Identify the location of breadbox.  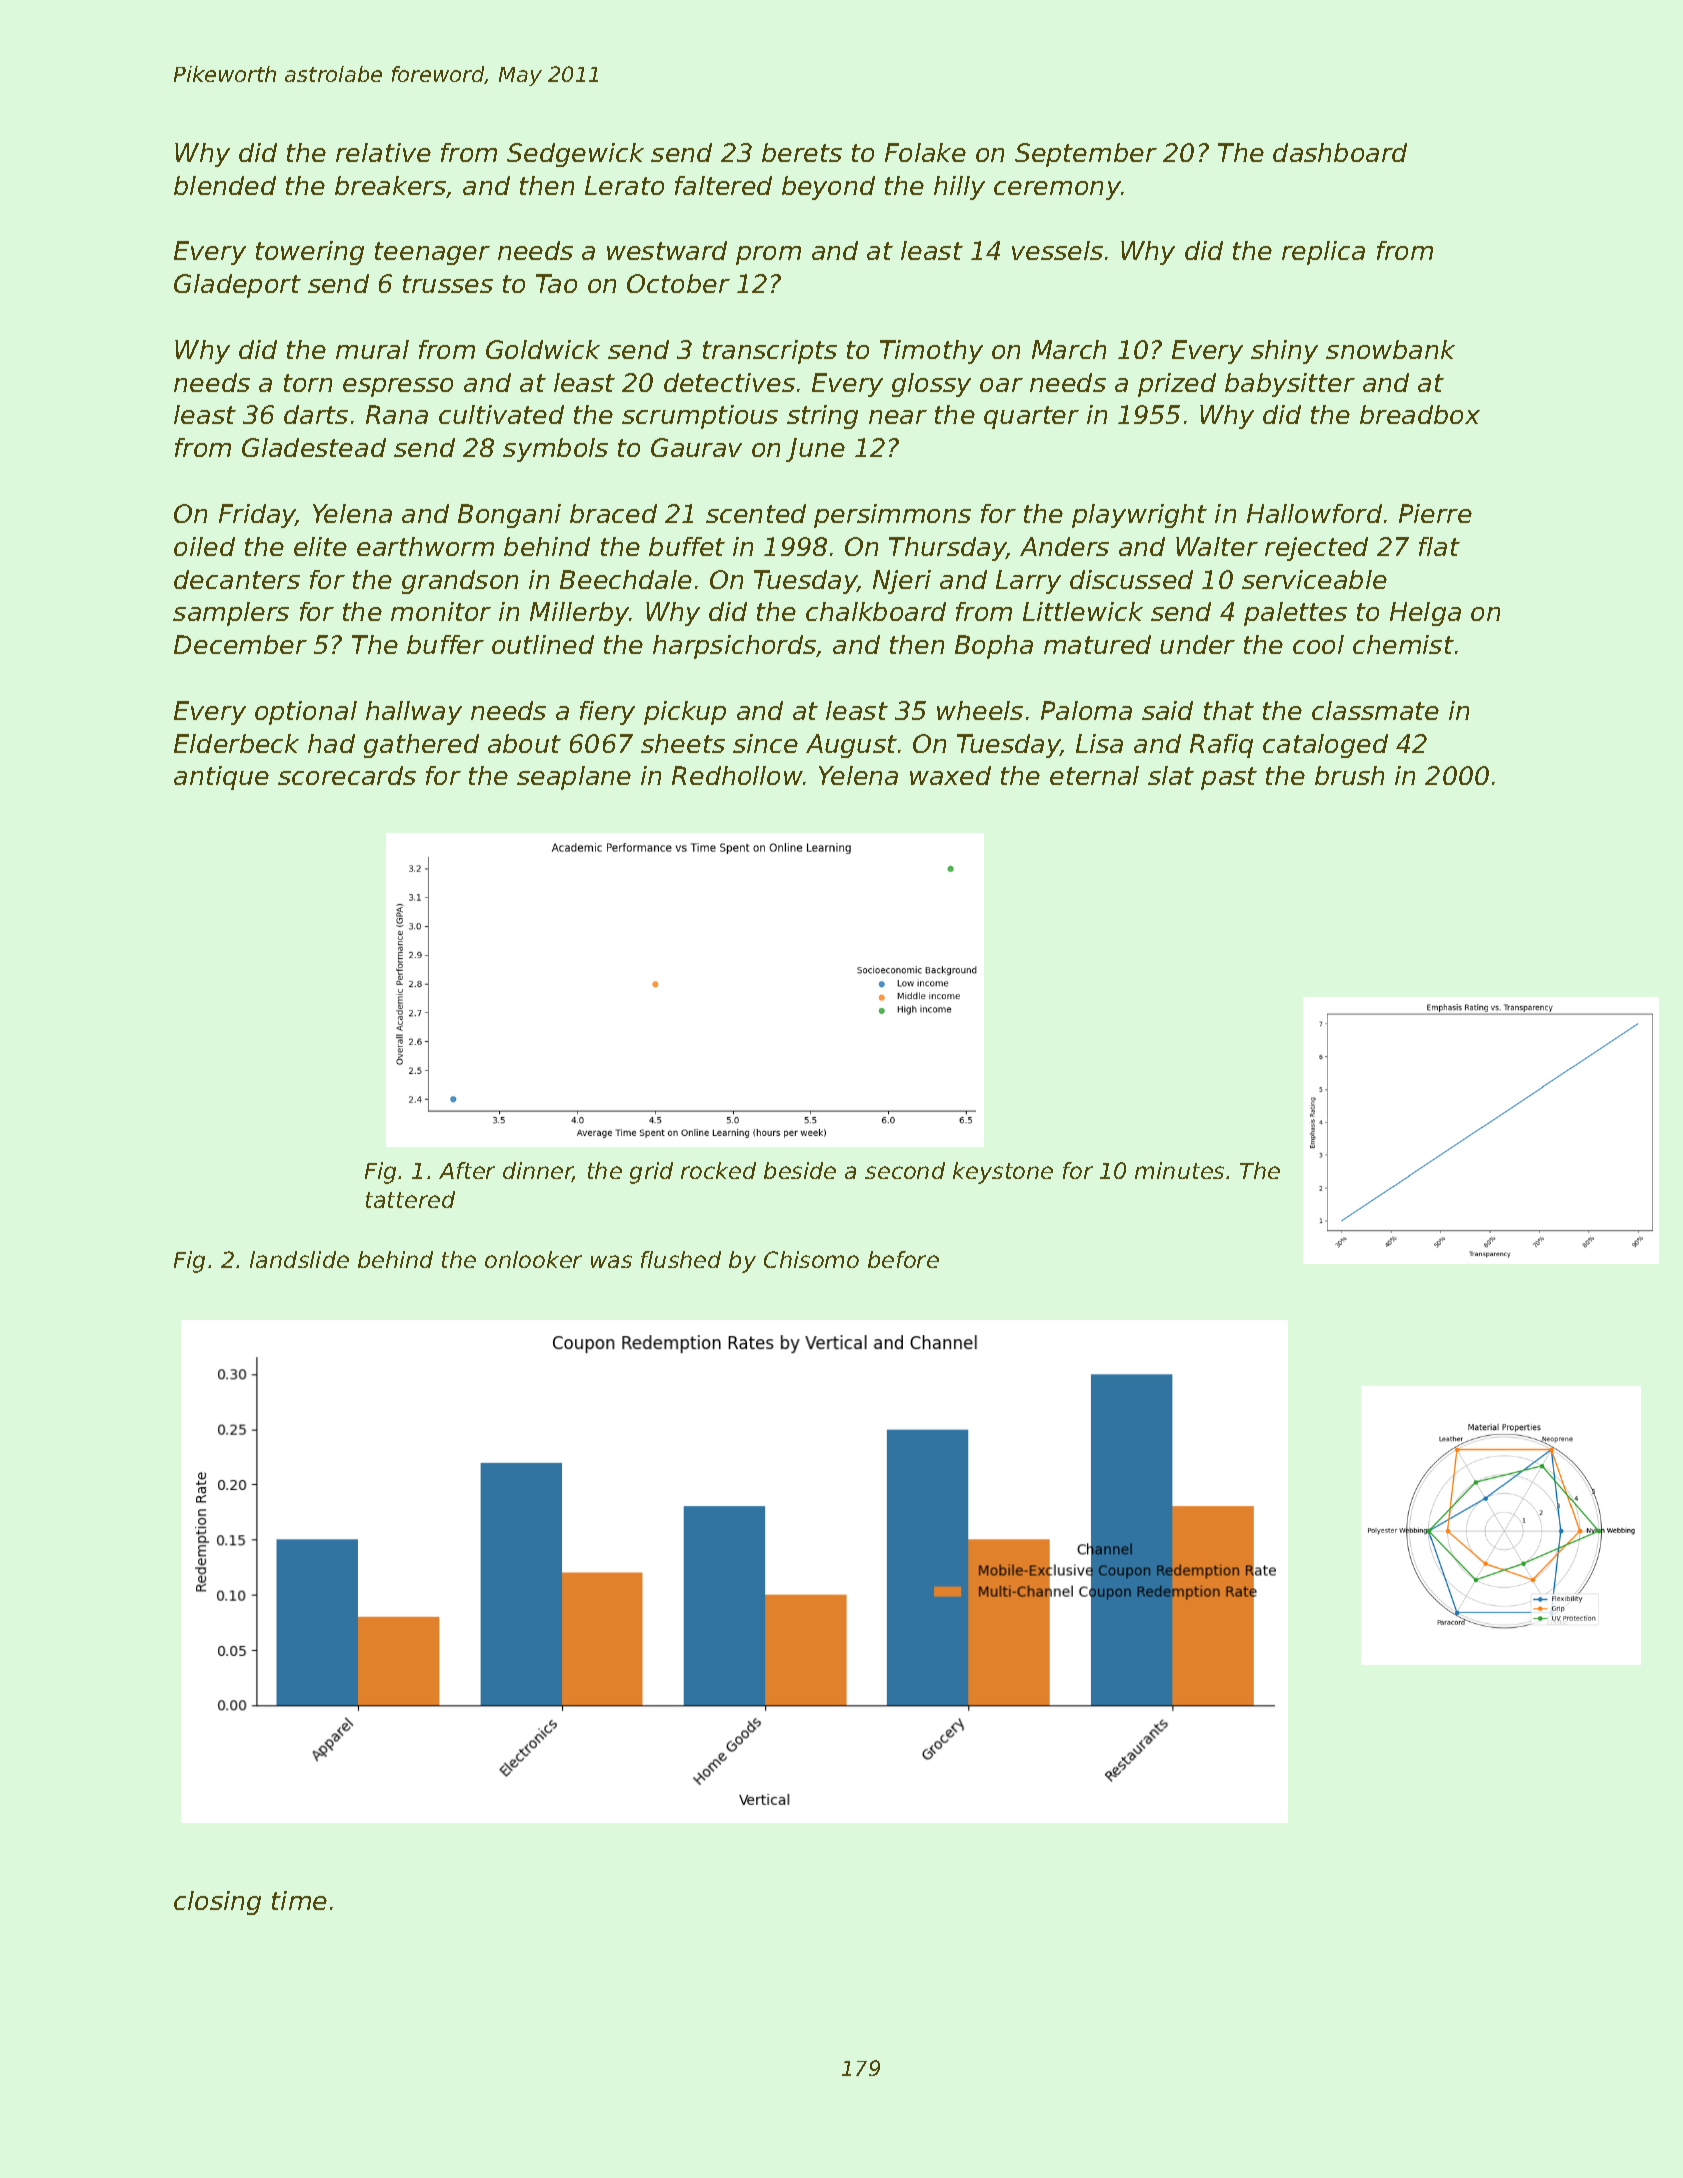
(1420, 414).
